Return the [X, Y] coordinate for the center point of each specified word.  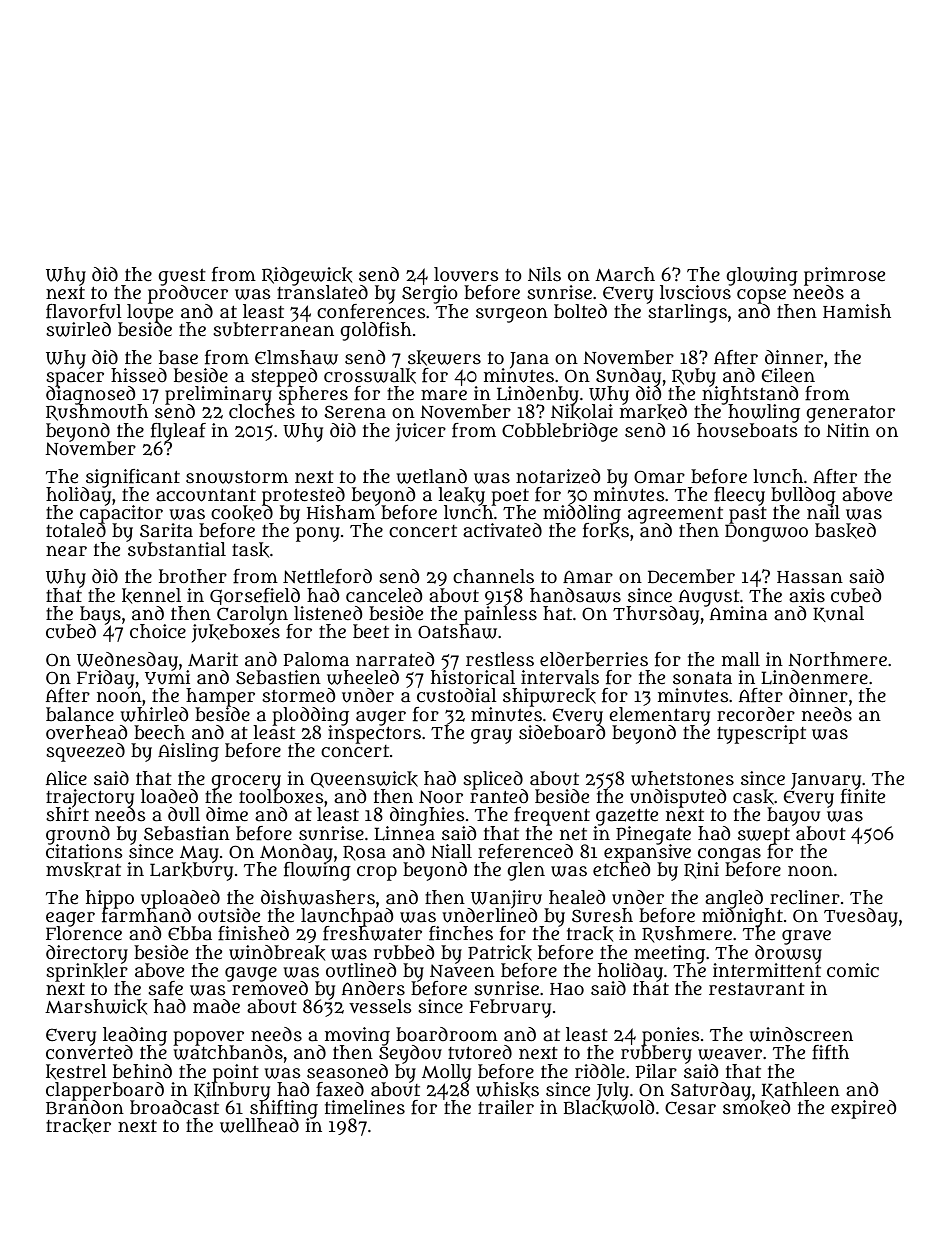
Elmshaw [296, 357]
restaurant [757, 989]
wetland [432, 476]
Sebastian [187, 833]
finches [461, 933]
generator [850, 414]
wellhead [259, 1125]
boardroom [447, 1034]
